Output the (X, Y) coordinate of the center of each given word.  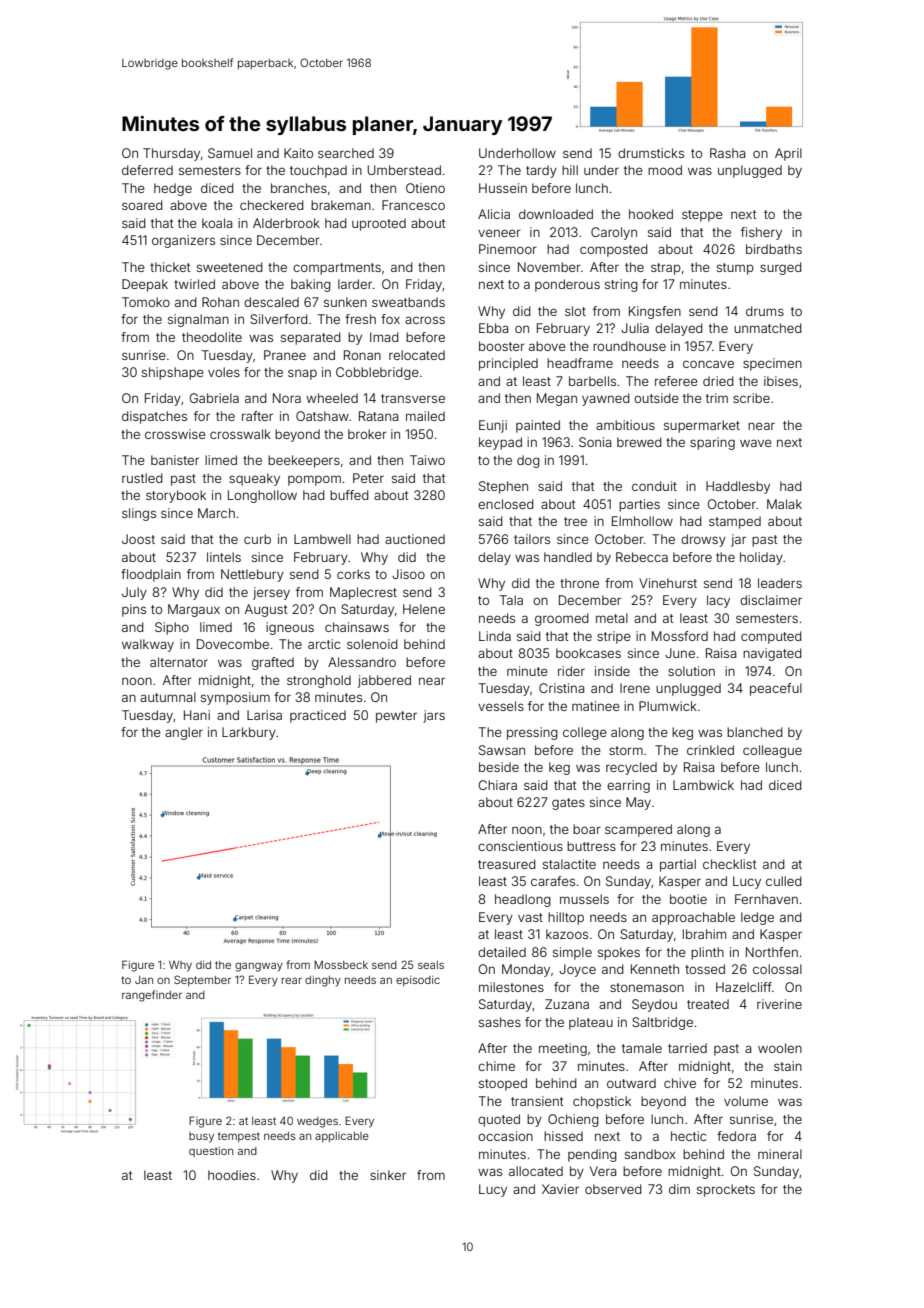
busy (201, 1137)
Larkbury (249, 733)
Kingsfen (655, 312)
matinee (596, 706)
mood (665, 170)
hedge (173, 189)
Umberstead (404, 170)
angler (184, 733)
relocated (417, 355)
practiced (318, 716)
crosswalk (240, 434)
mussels (584, 899)
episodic (418, 981)
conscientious (520, 846)
